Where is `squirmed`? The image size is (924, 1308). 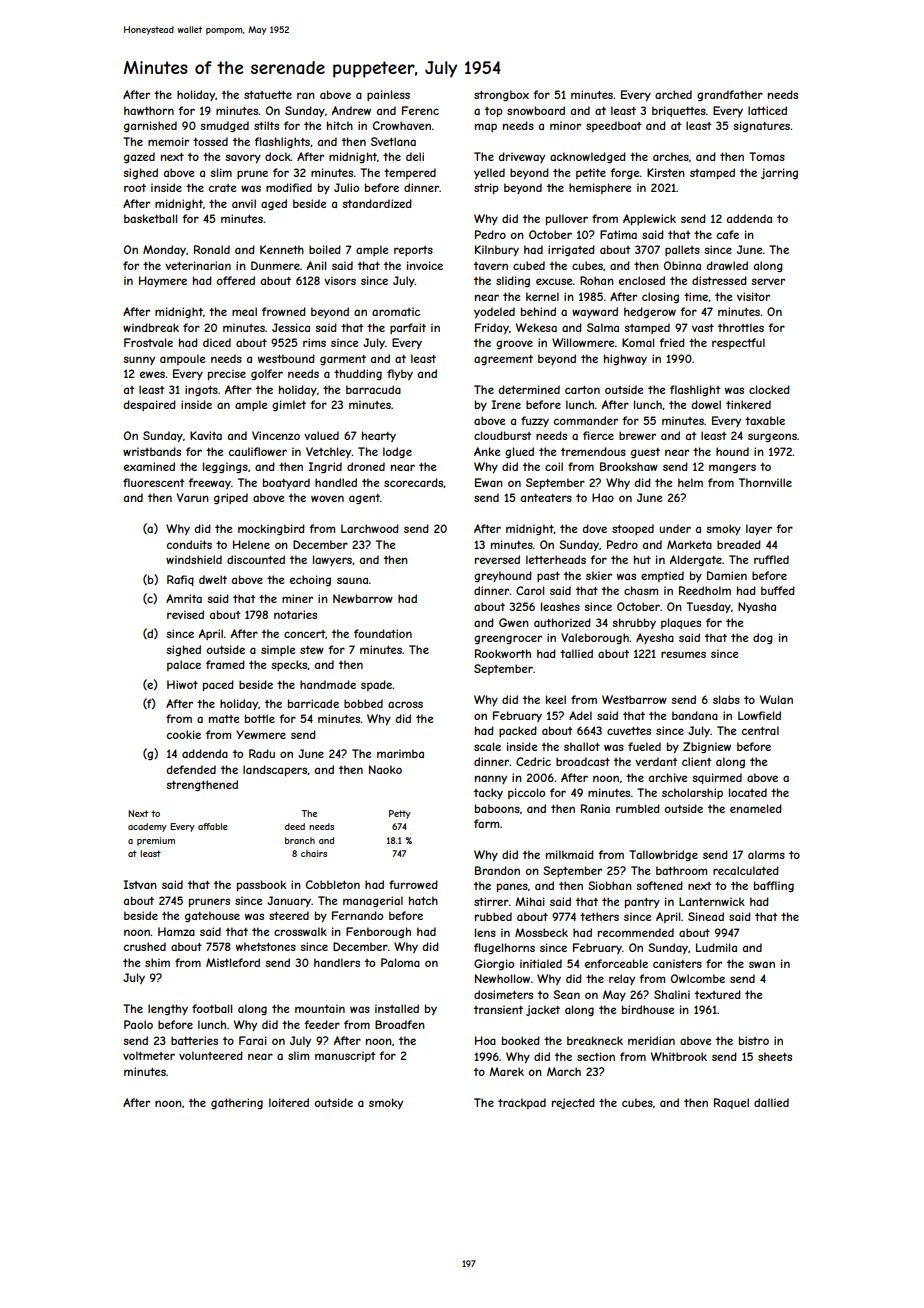
squirmed is located at coordinates (717, 778).
